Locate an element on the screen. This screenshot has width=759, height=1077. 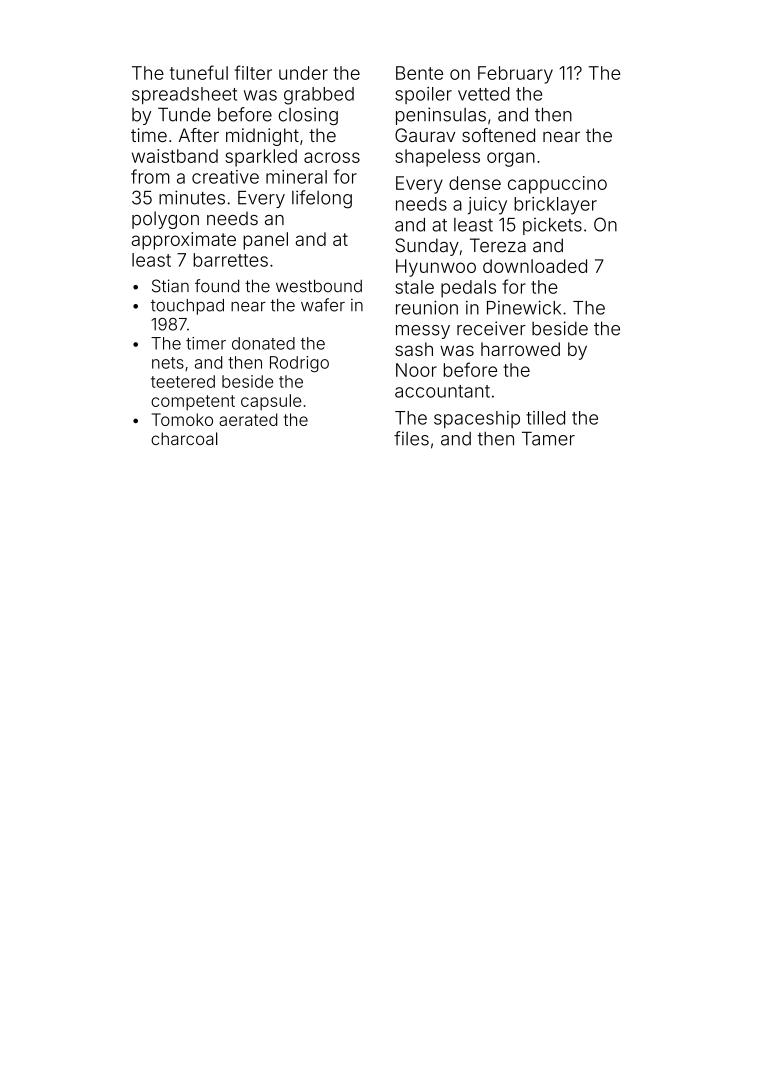
grabbed is located at coordinates (319, 96).
